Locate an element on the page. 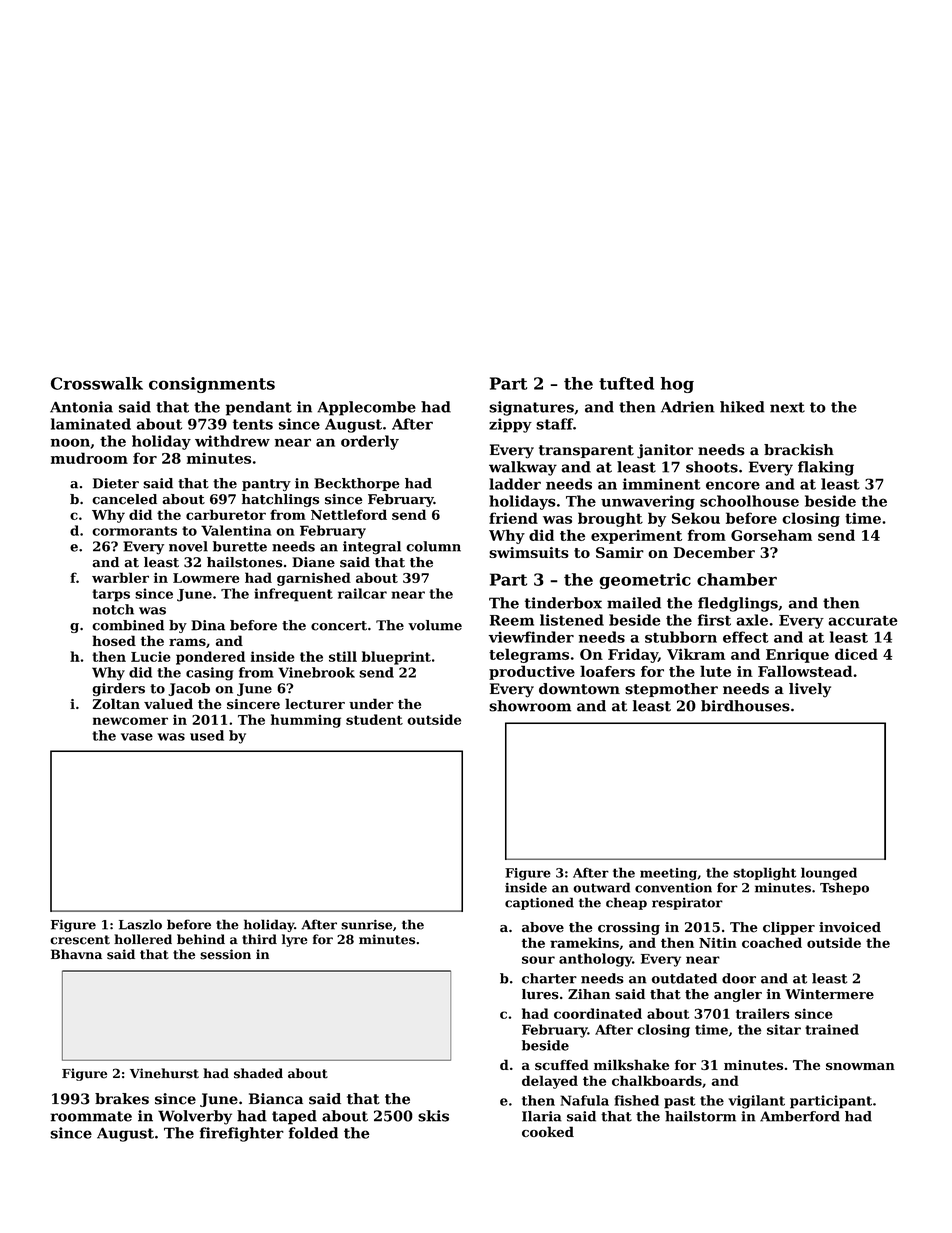 This page has width=952, height=1233. sunrise is located at coordinates (366, 925).
